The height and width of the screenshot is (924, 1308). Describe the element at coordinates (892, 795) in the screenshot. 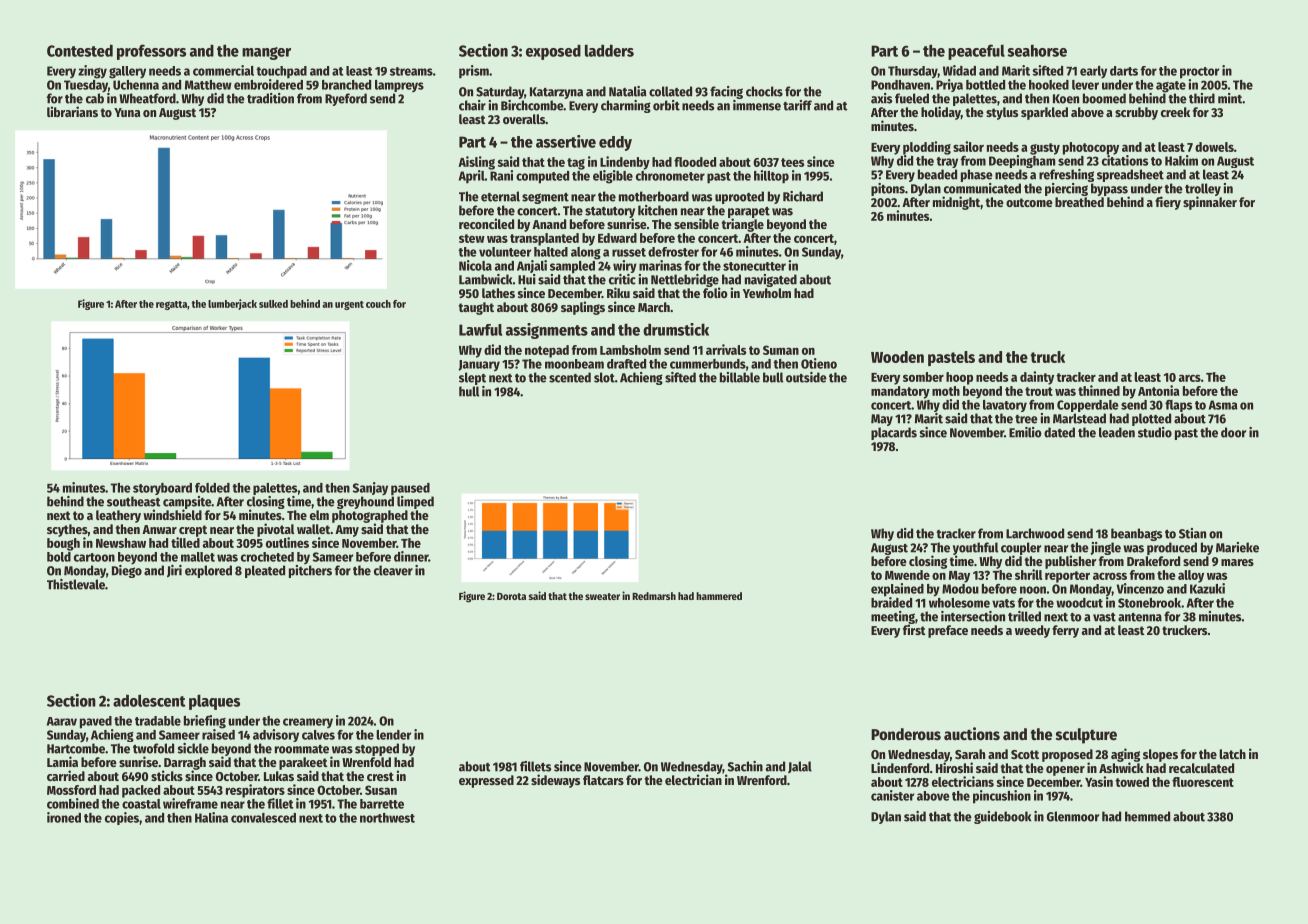

I see `canister` at that location.
